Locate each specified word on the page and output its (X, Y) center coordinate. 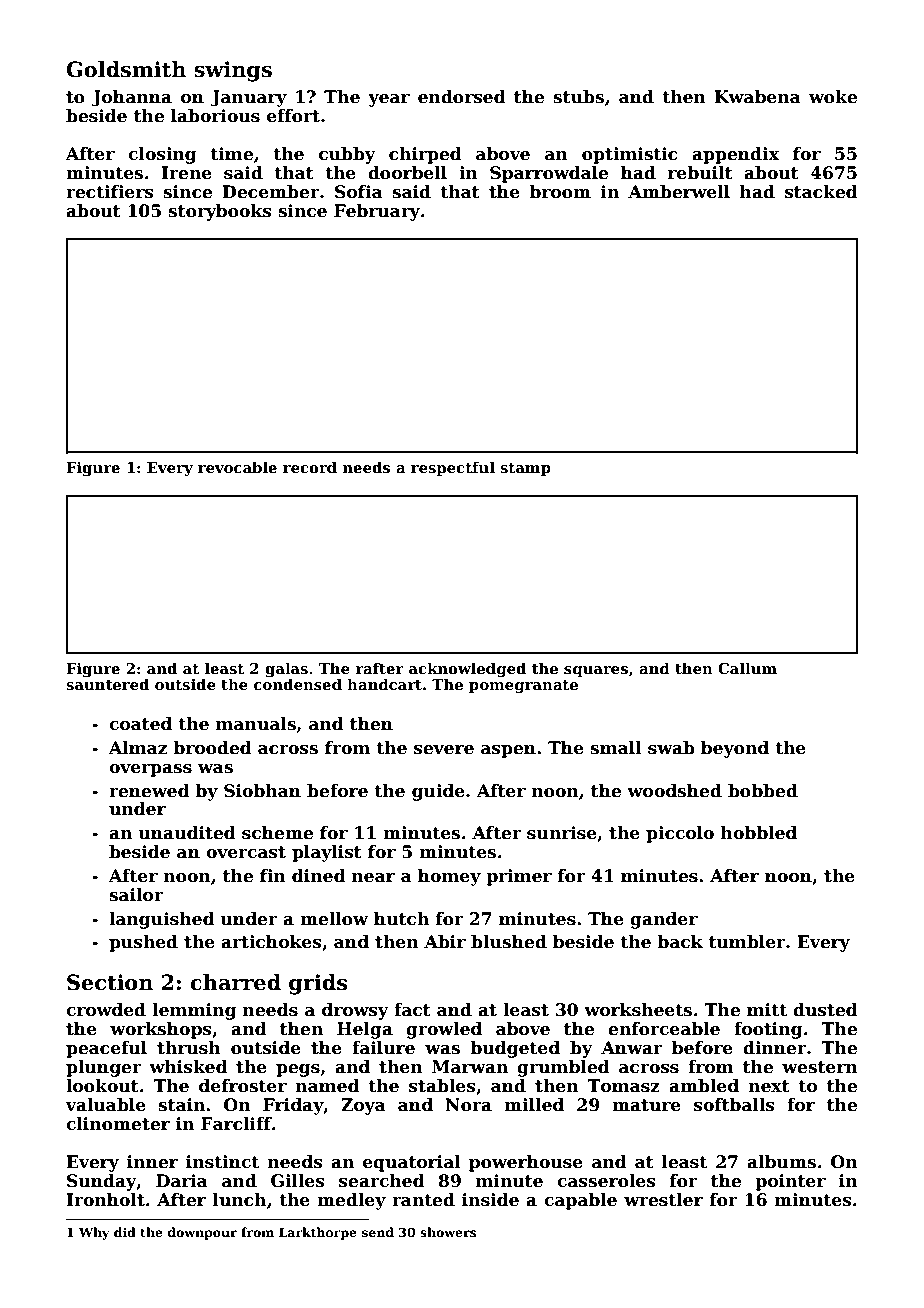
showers (448, 1232)
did (125, 1232)
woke (833, 97)
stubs (578, 97)
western (820, 1067)
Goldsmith (126, 69)
